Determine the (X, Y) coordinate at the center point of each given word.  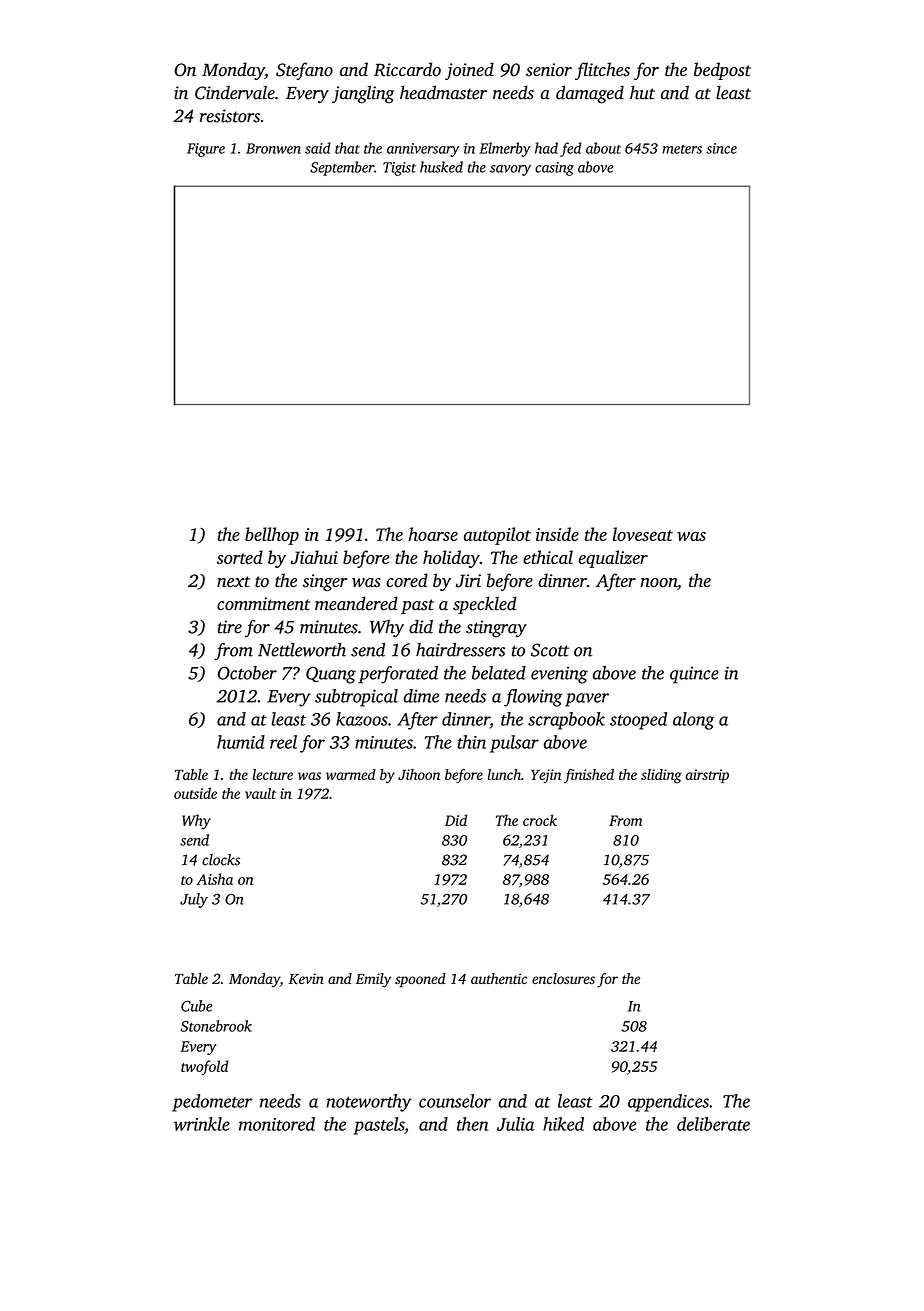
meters (682, 149)
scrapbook (566, 721)
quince (694, 675)
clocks (221, 860)
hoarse (433, 534)
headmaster (443, 92)
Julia (515, 1124)
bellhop (272, 536)
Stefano (304, 71)
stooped (638, 721)
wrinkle (202, 1124)
